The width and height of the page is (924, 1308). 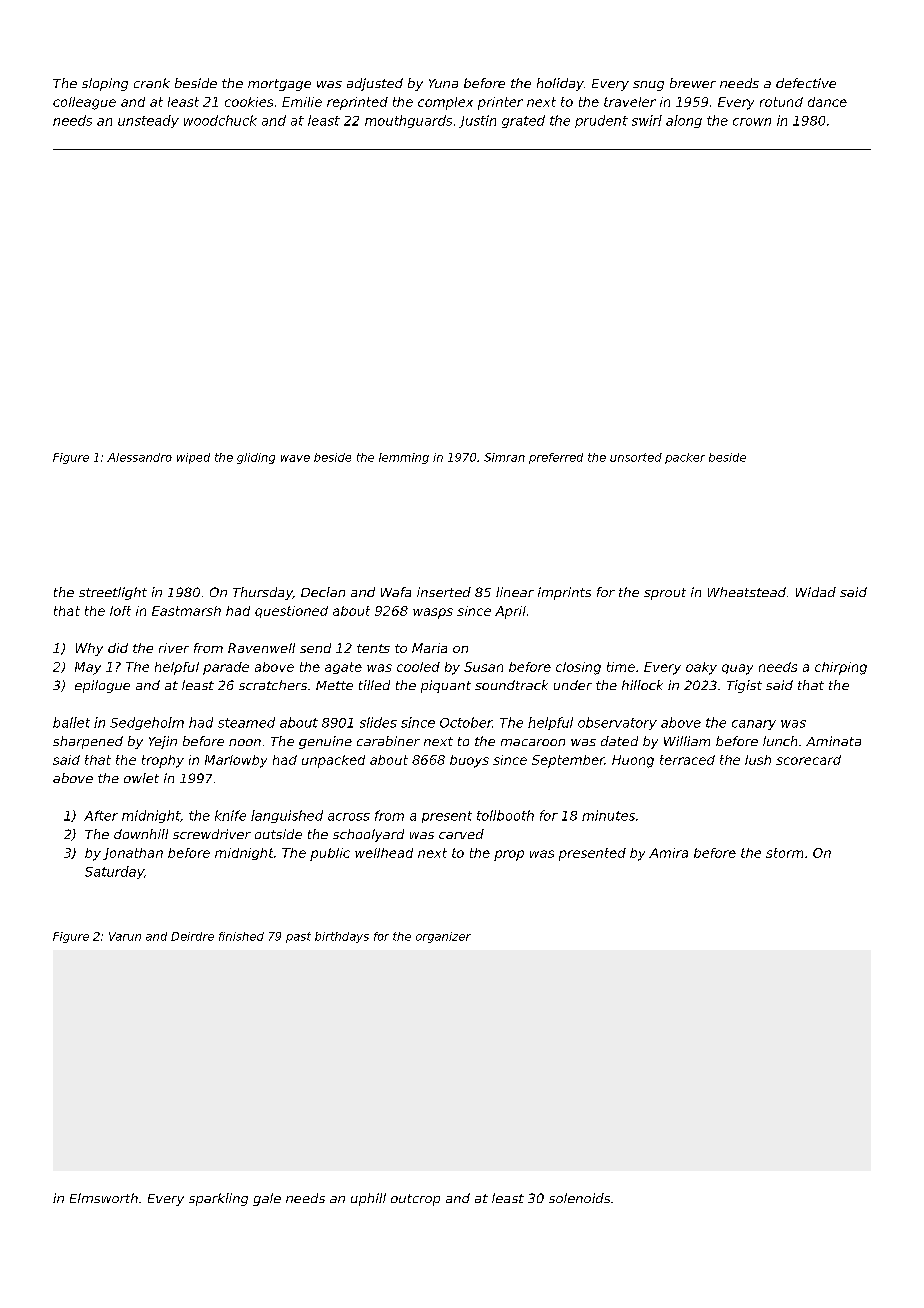 I want to click on minutes, so click(x=608, y=815).
